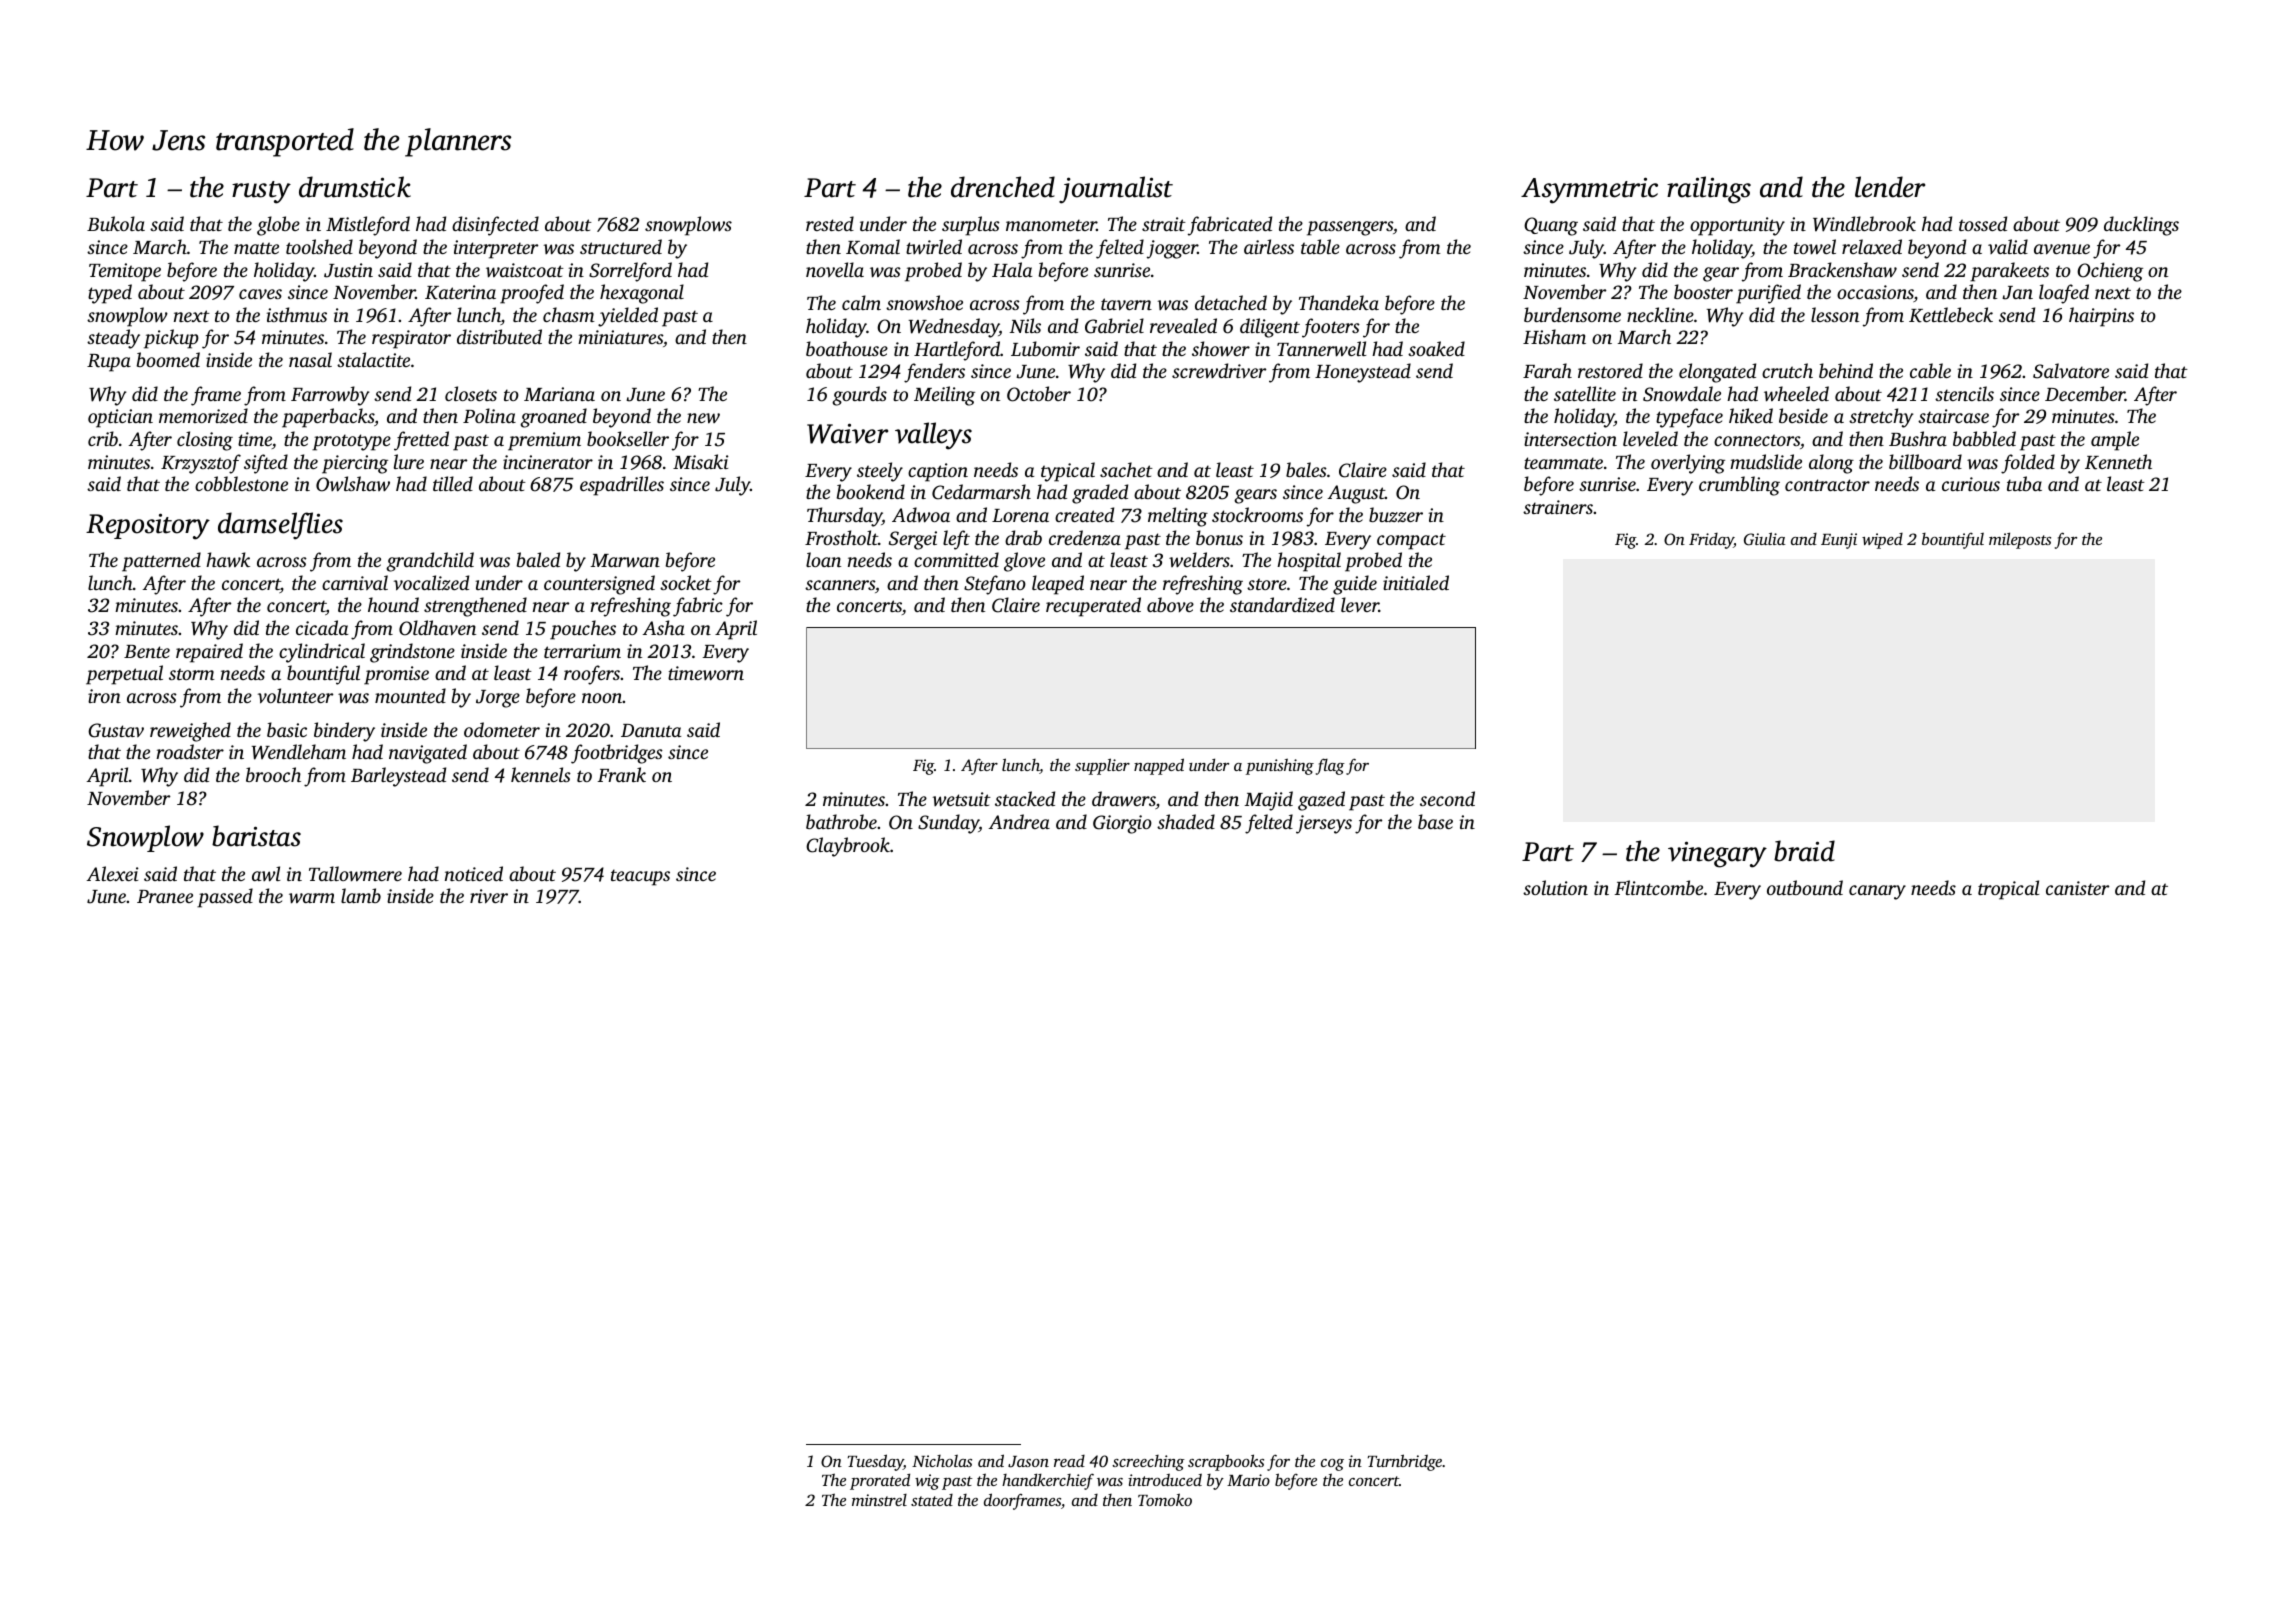  What do you see at coordinates (628, 317) in the page?
I see `yielded` at bounding box center [628, 317].
